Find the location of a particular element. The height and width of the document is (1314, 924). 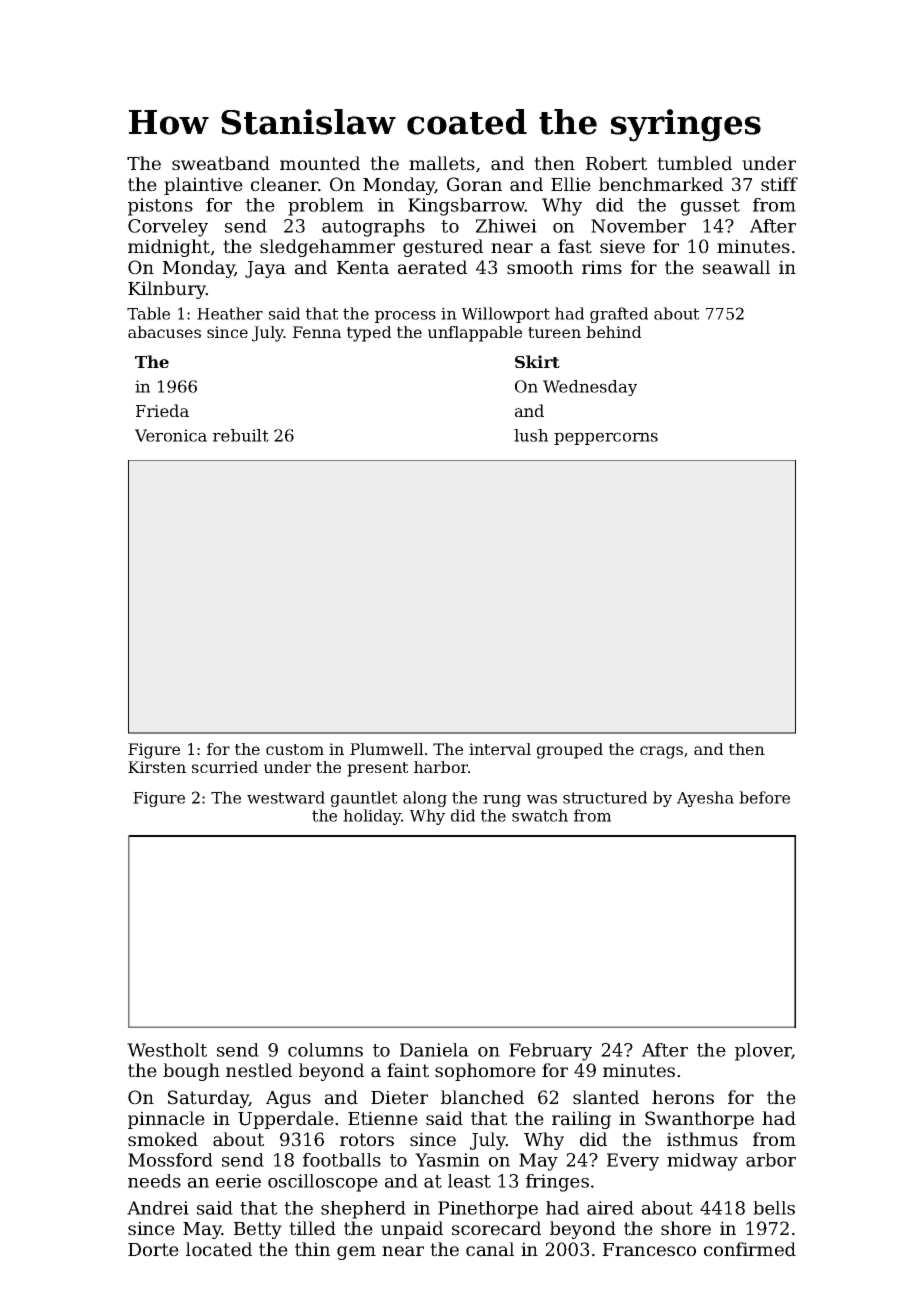

seawall is located at coordinates (736, 267).
